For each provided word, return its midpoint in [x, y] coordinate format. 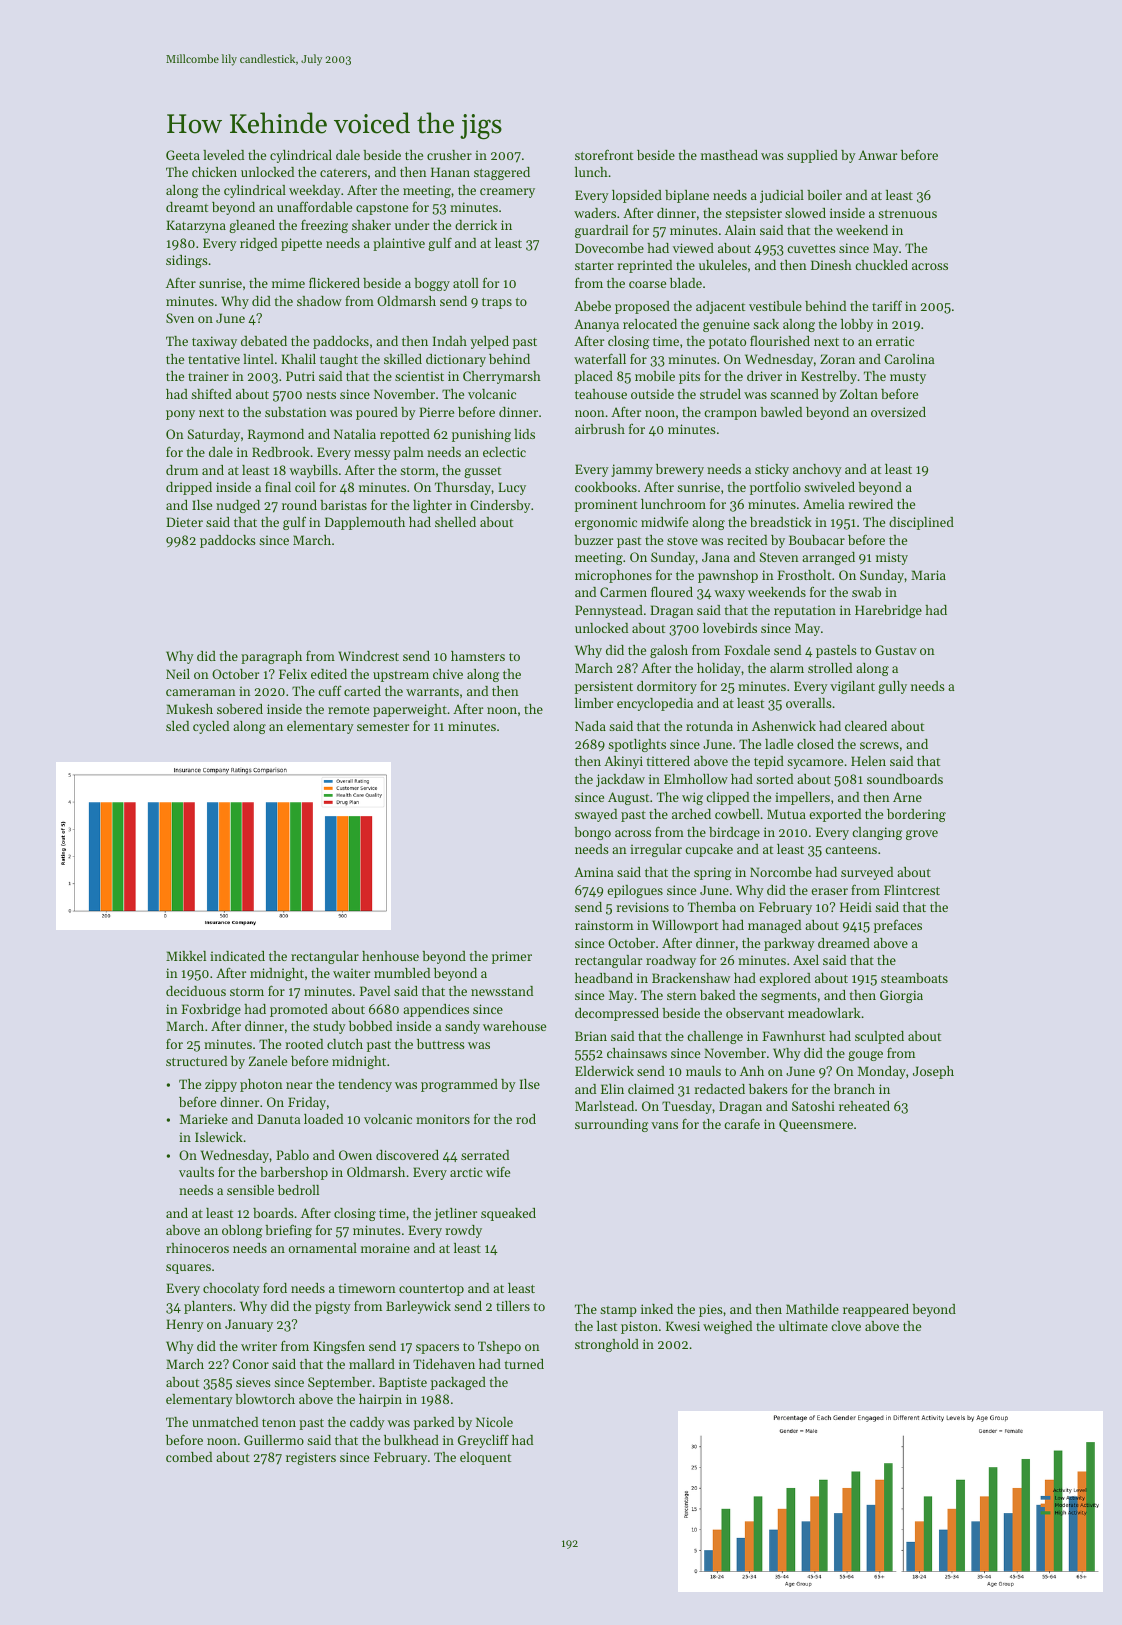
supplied [812, 156]
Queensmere [816, 1125]
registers [311, 1458]
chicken [214, 172]
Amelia [824, 504]
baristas [343, 505]
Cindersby [500, 506]
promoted [299, 1010]
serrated [485, 1155]
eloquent [485, 1458]
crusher [449, 155]
